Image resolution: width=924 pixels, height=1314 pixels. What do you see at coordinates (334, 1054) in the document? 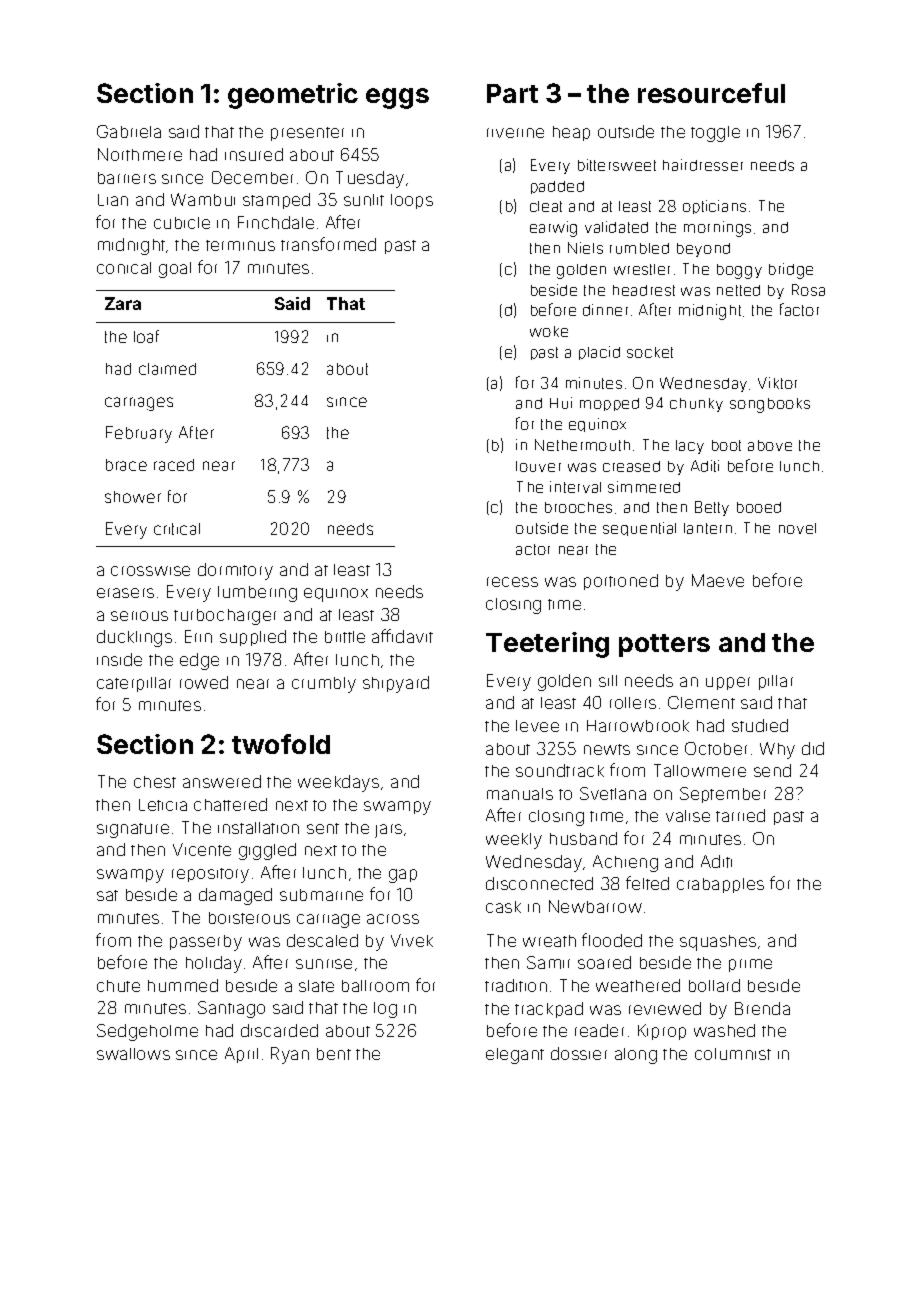
I see `bent` at bounding box center [334, 1054].
